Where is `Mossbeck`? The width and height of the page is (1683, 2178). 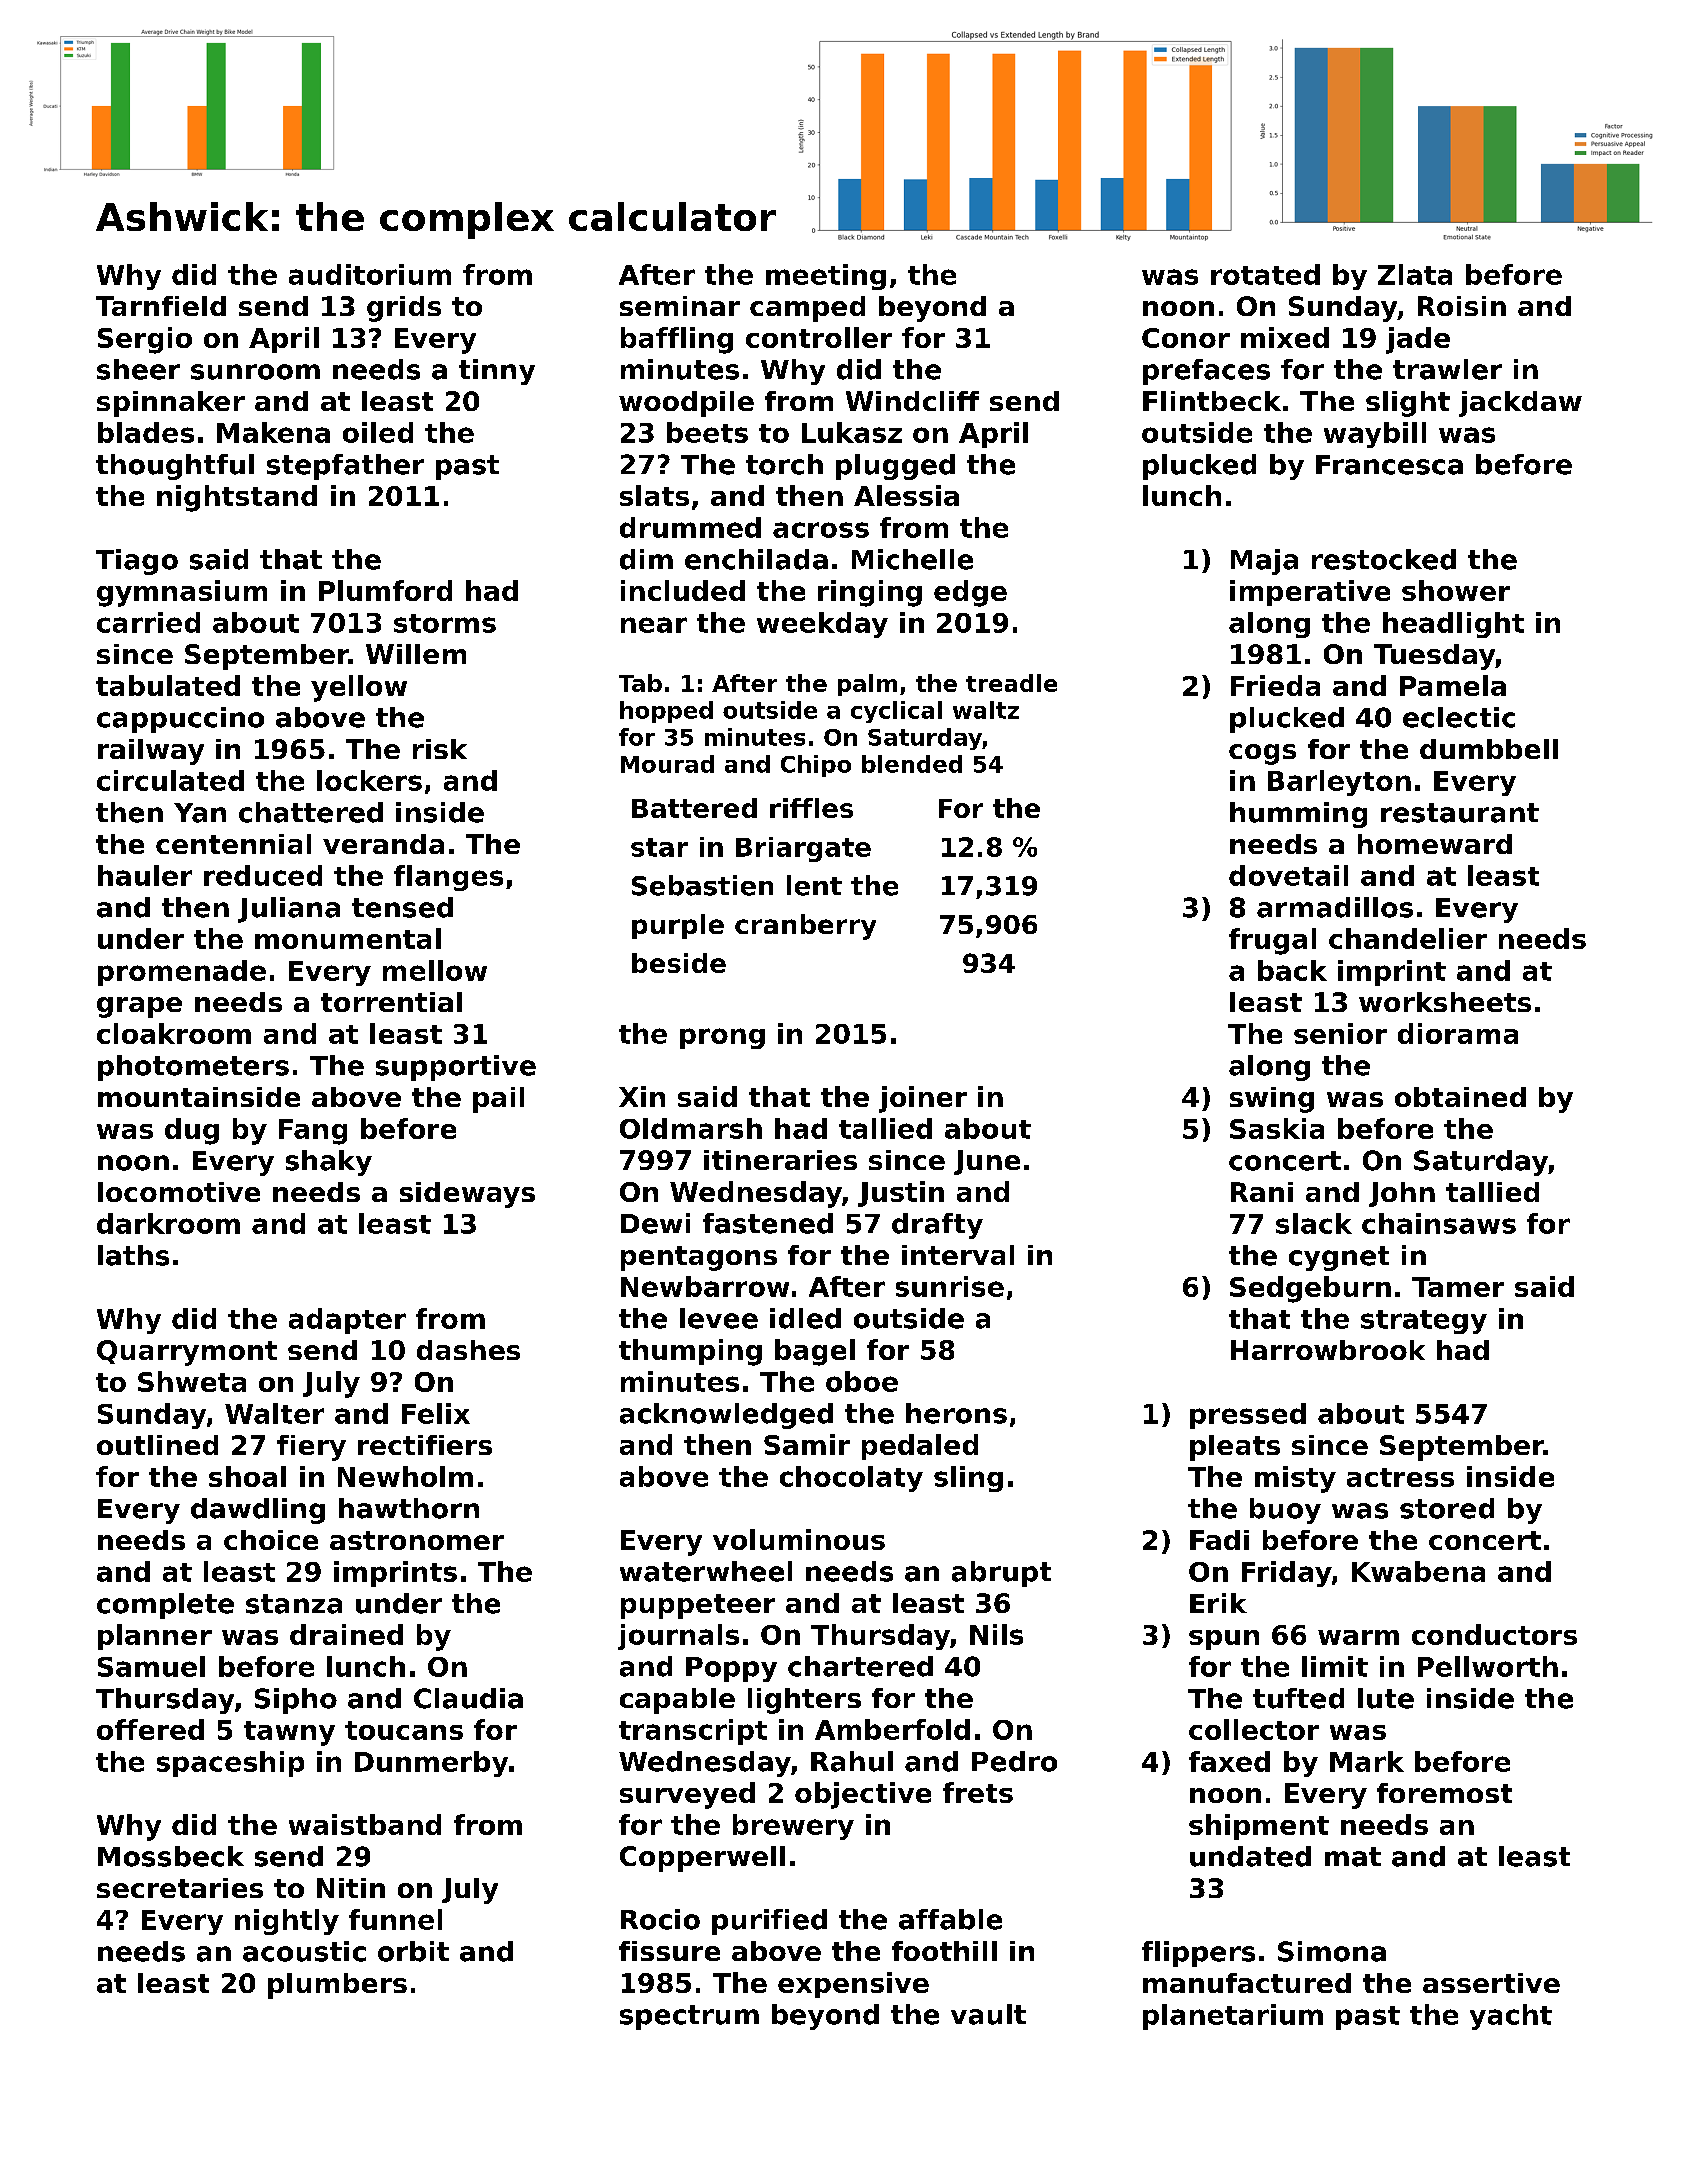
Mossbeck is located at coordinates (171, 1856).
